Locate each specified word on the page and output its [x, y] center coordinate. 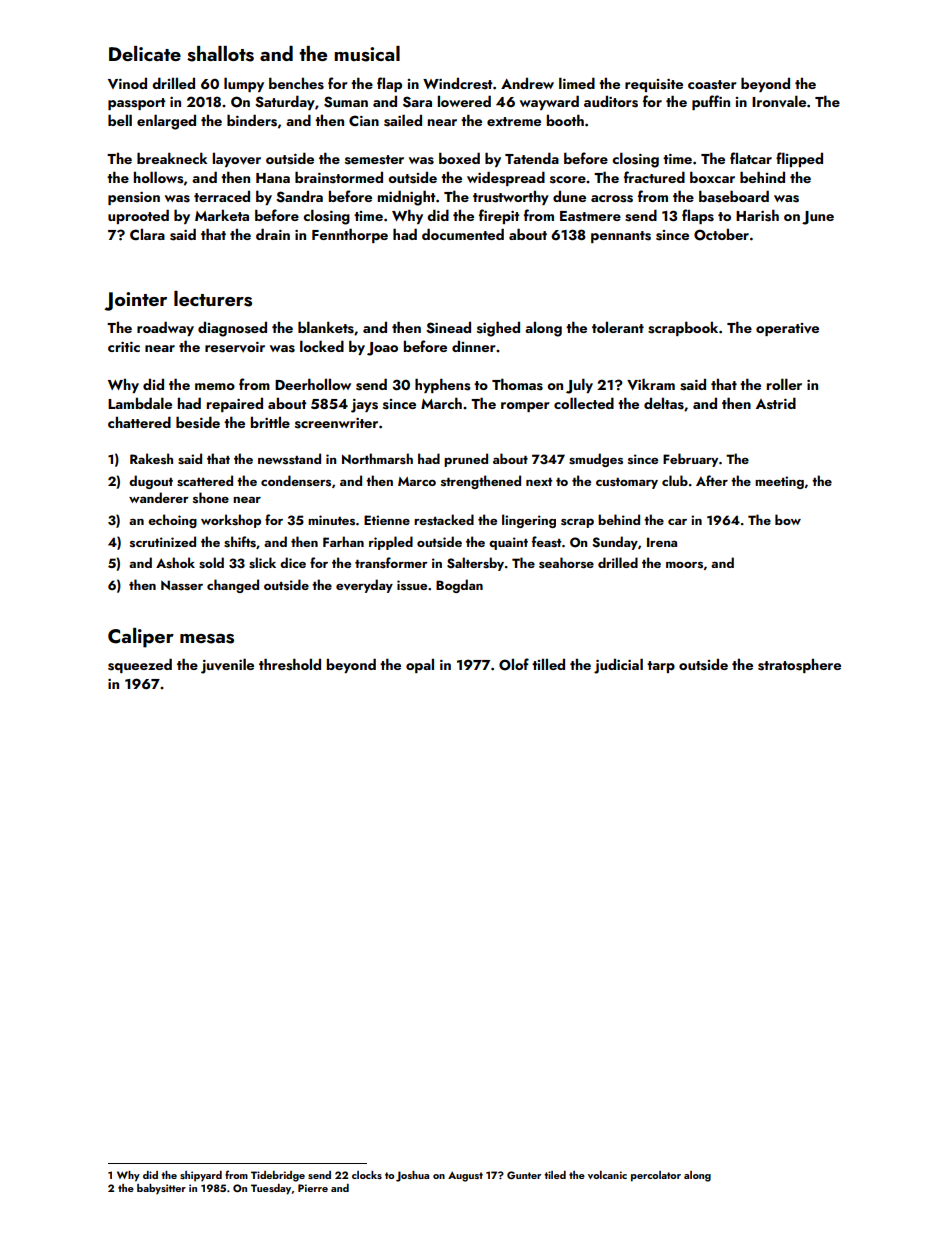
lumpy [244, 84]
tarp [661, 667]
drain [273, 234]
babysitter [161, 1189]
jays [364, 406]
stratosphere [799, 666]
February [690, 460]
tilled [548, 664]
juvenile [227, 666]
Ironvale [779, 101]
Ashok [175, 563]
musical [367, 54]
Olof [514, 664]
